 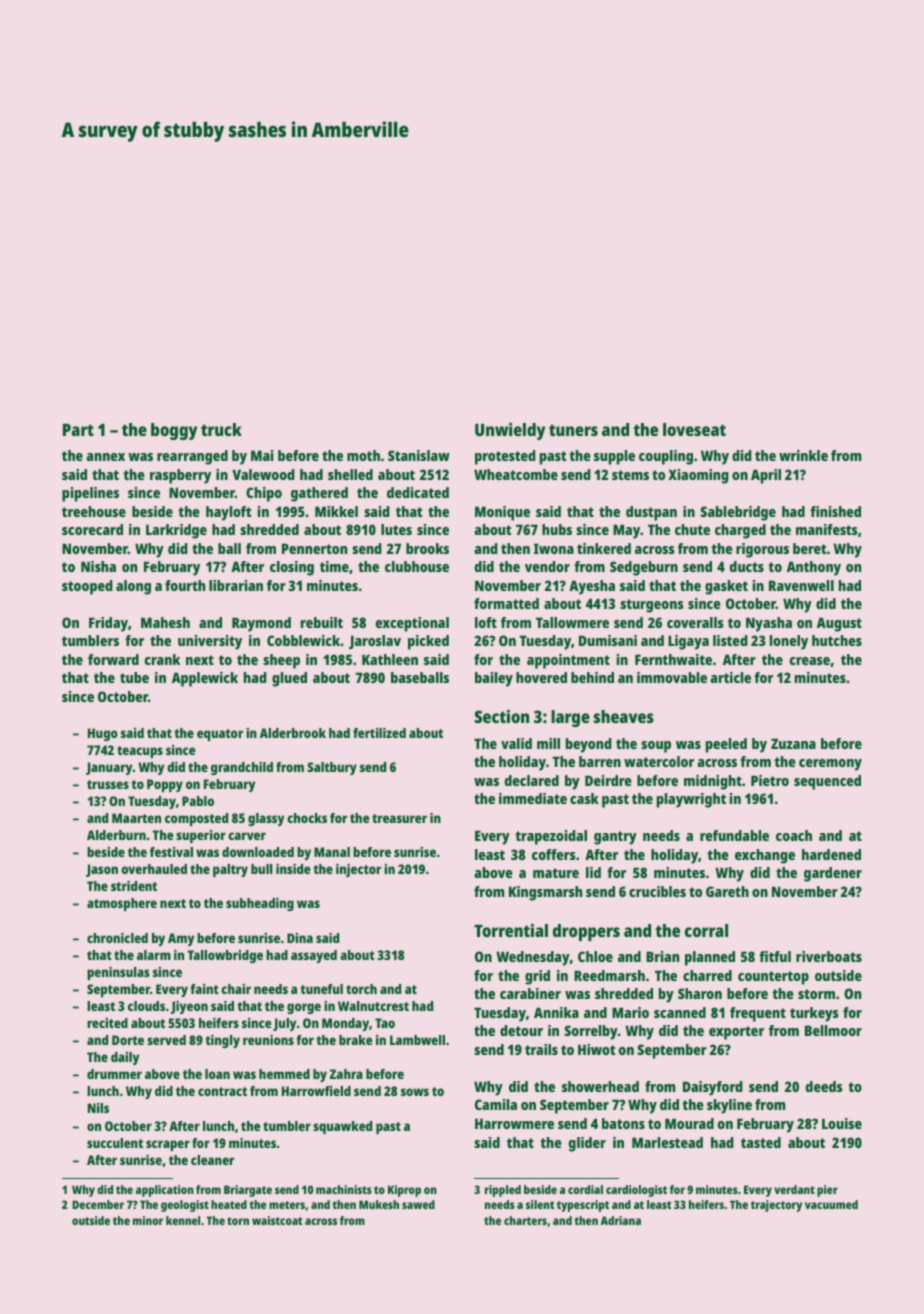 What do you see at coordinates (833, 874) in the image?
I see `gardener` at bounding box center [833, 874].
